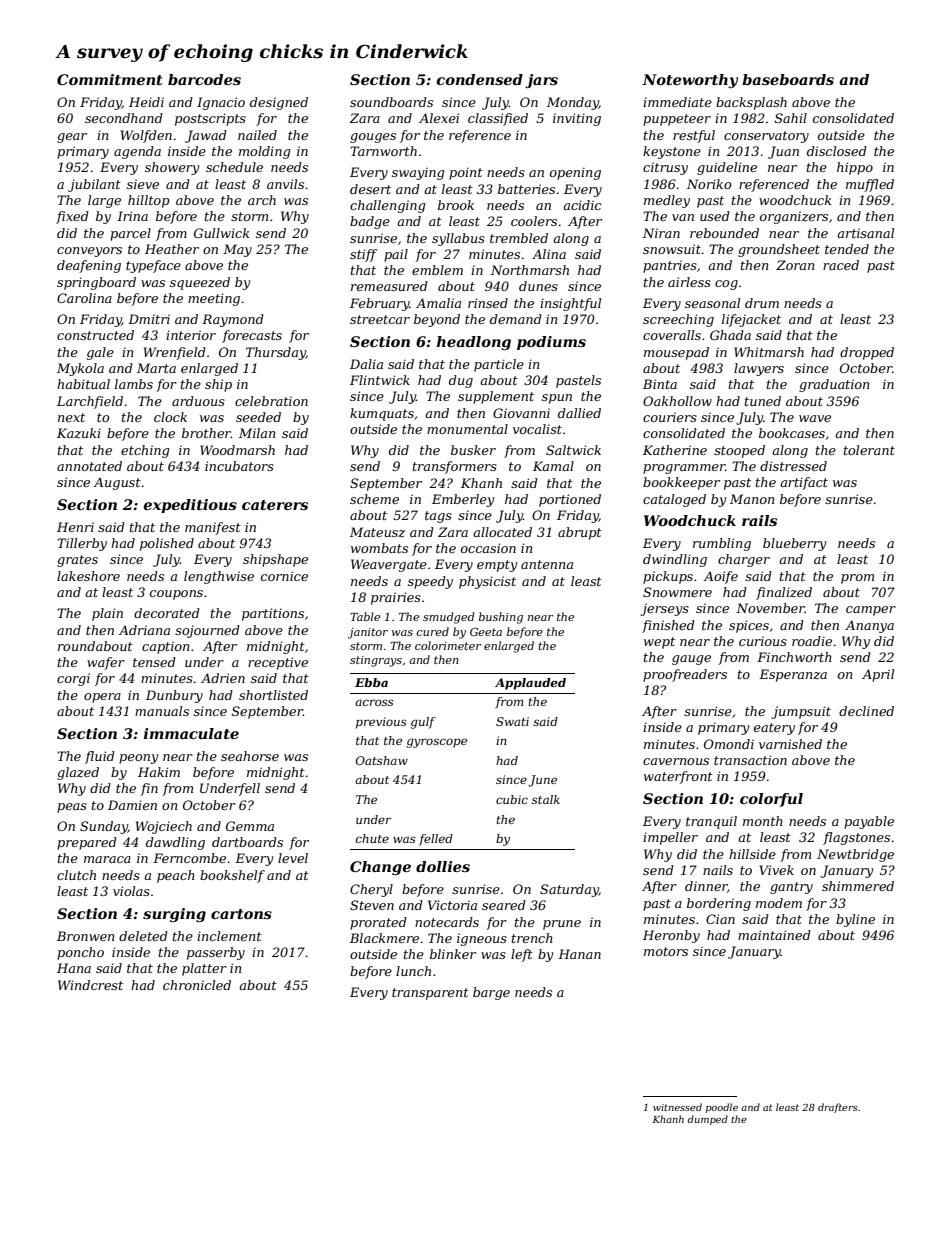 The image size is (952, 1233). What do you see at coordinates (198, 401) in the image?
I see `arduous` at bounding box center [198, 401].
